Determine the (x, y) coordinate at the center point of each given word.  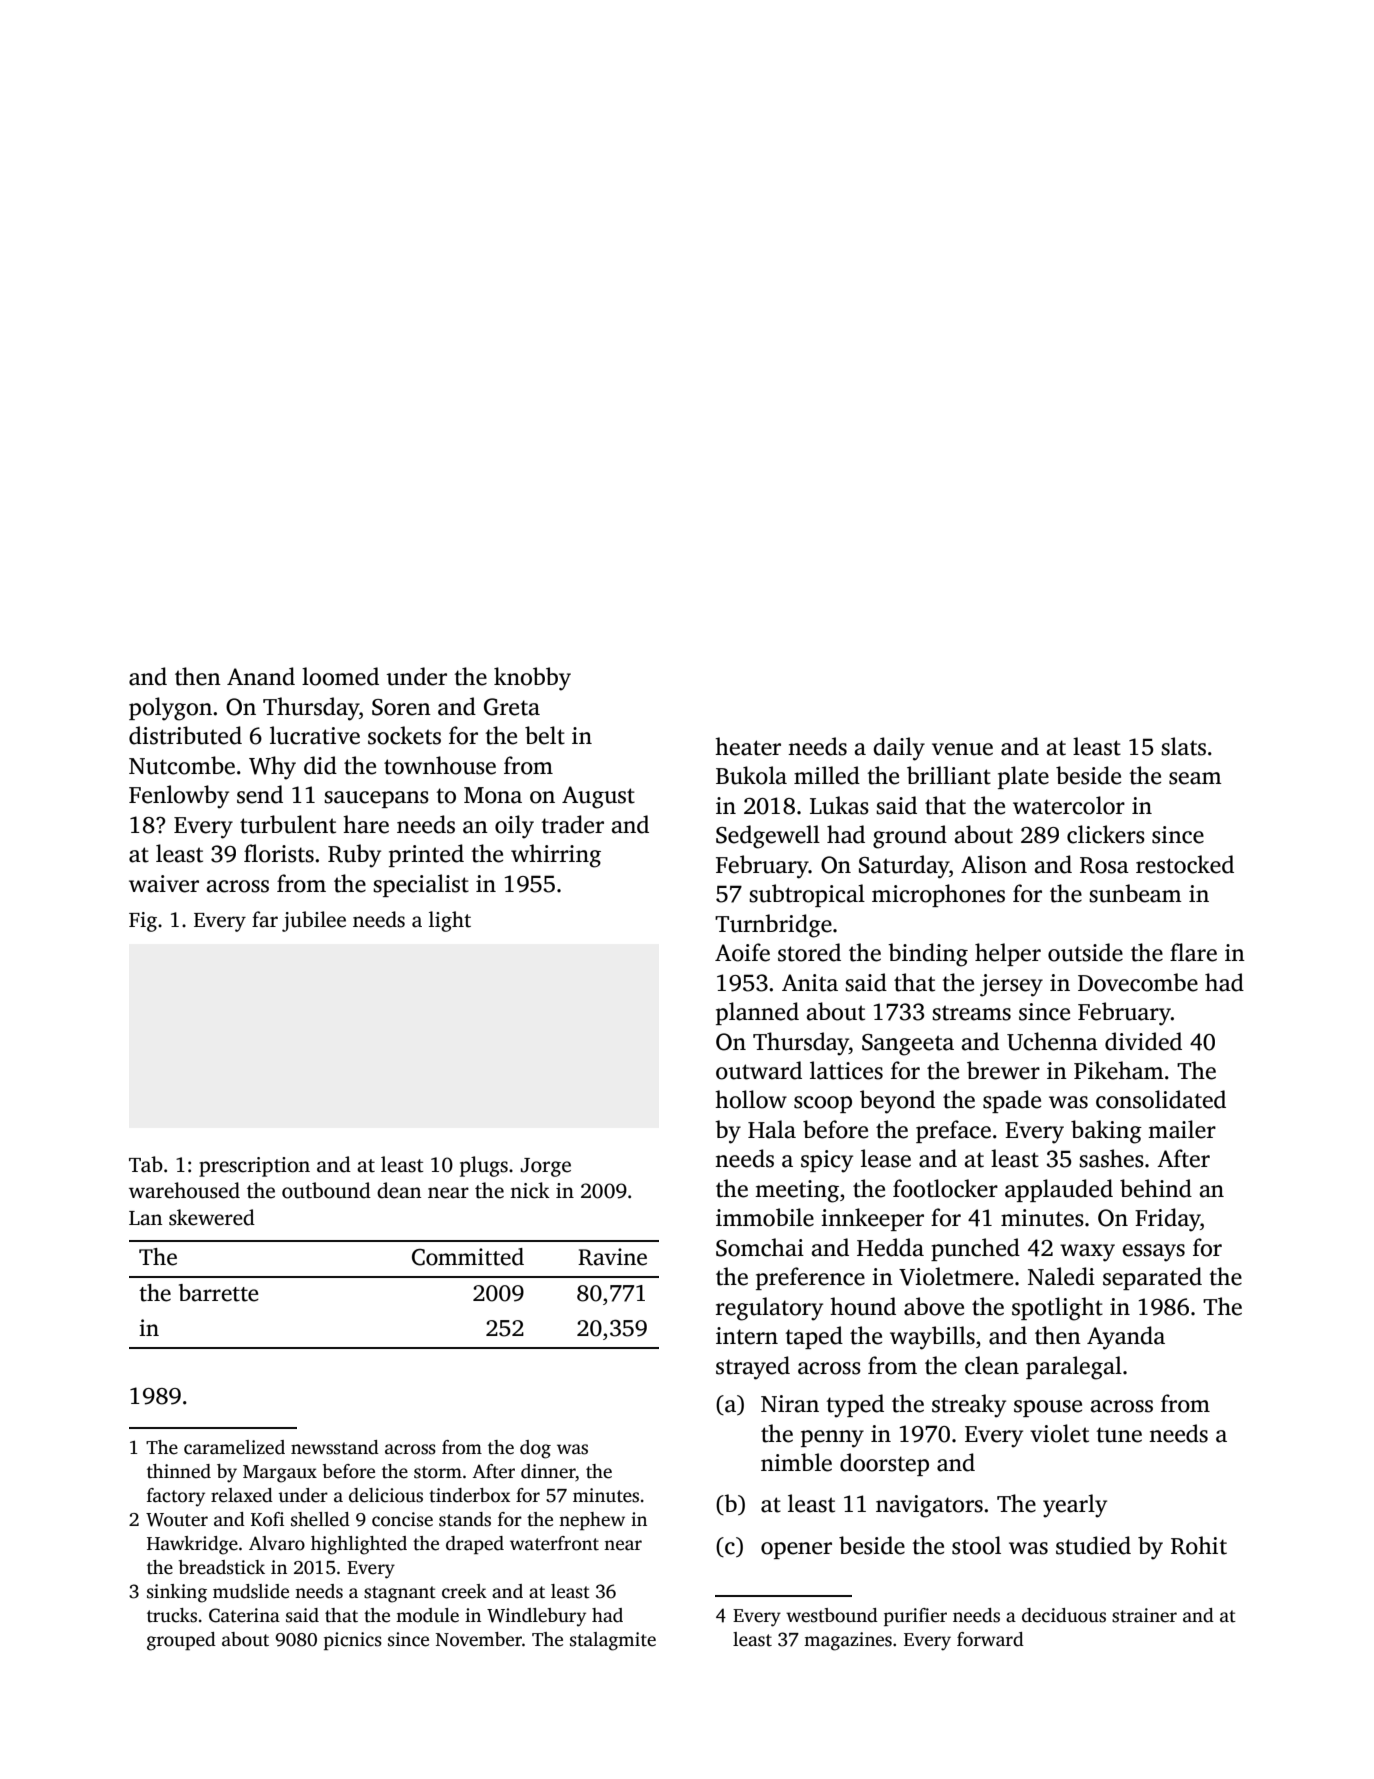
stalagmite (613, 1641)
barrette (219, 1293)
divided (1143, 1041)
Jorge (546, 1167)
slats (1183, 746)
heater (748, 746)
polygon (170, 709)
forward (990, 1639)
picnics (353, 1641)
